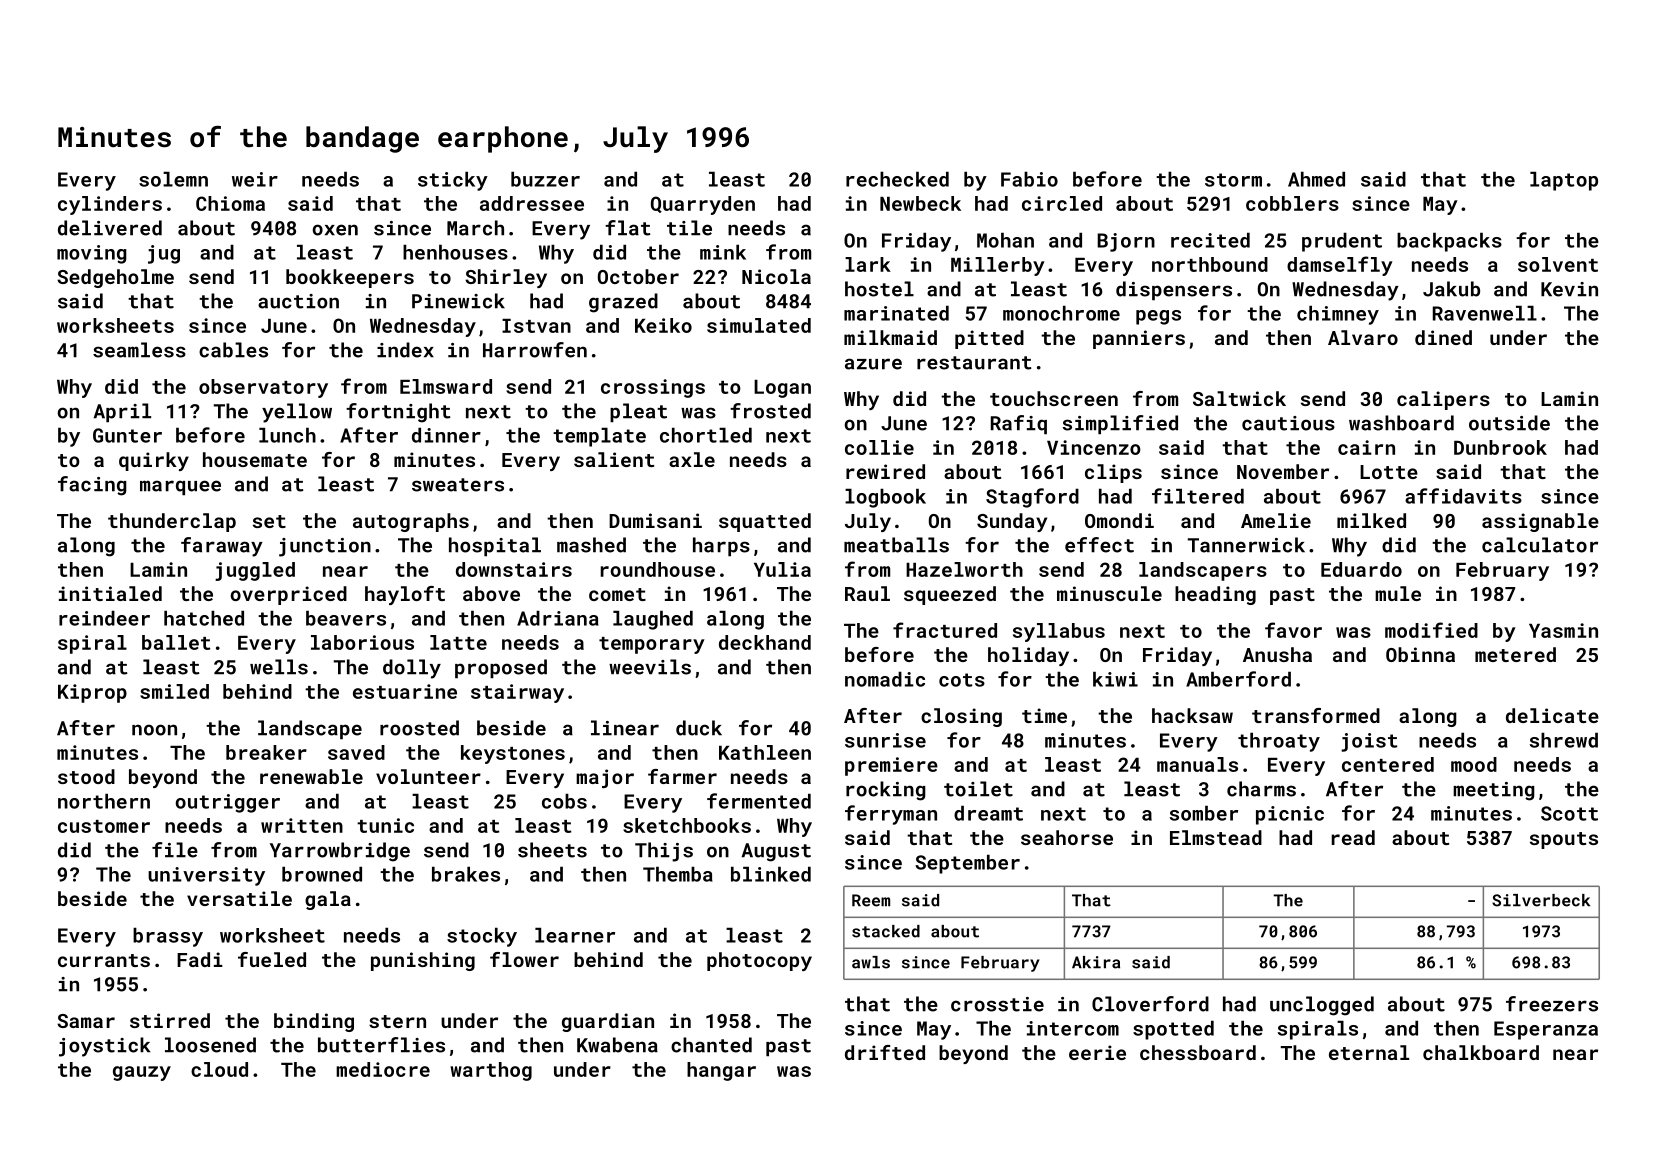 This image has height=1171, width=1656. I want to click on Fabio, so click(1029, 179).
